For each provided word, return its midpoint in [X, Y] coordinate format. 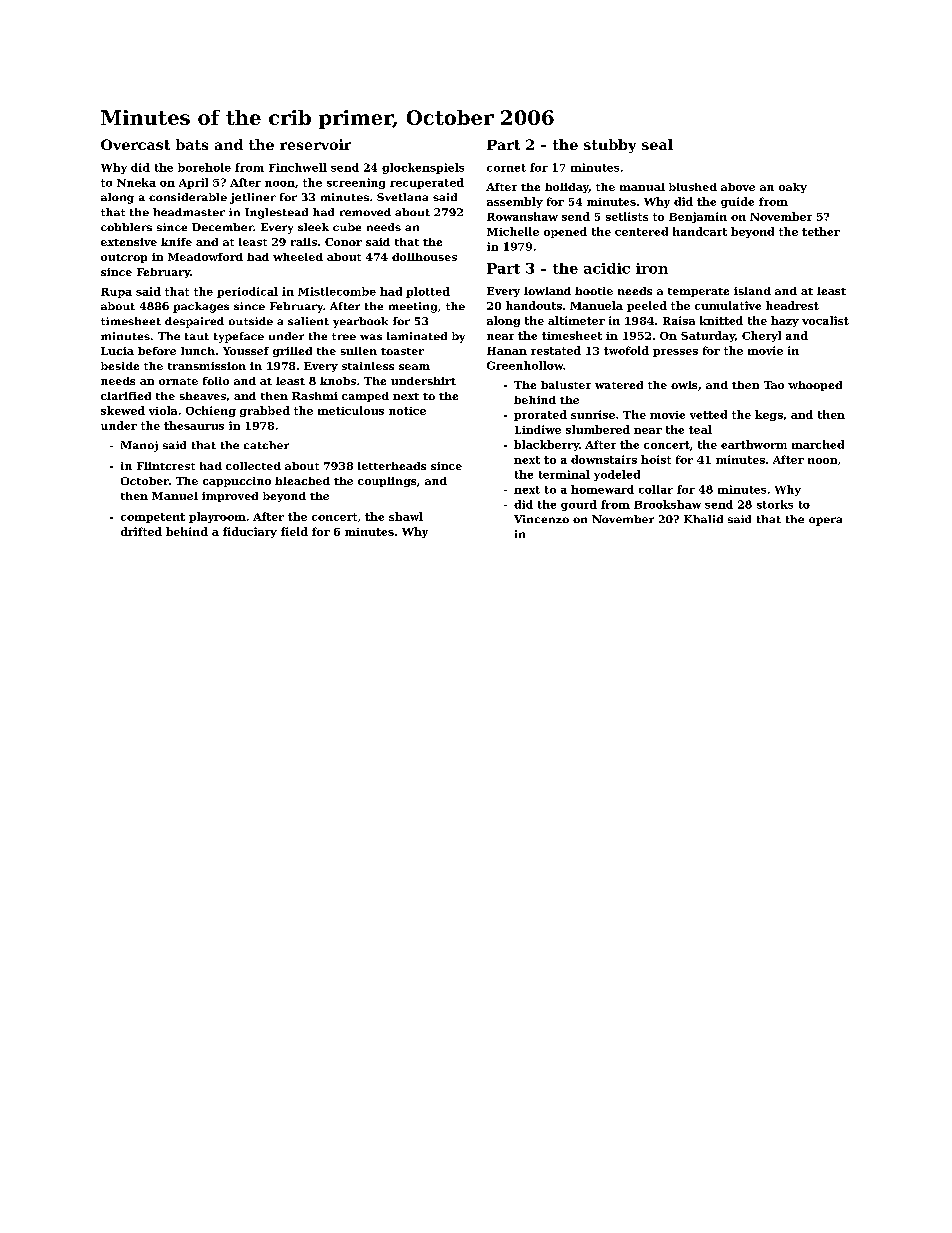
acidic [607, 268]
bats [192, 144]
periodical [247, 292]
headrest [792, 305]
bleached [302, 481]
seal [657, 144]
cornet [506, 168]
